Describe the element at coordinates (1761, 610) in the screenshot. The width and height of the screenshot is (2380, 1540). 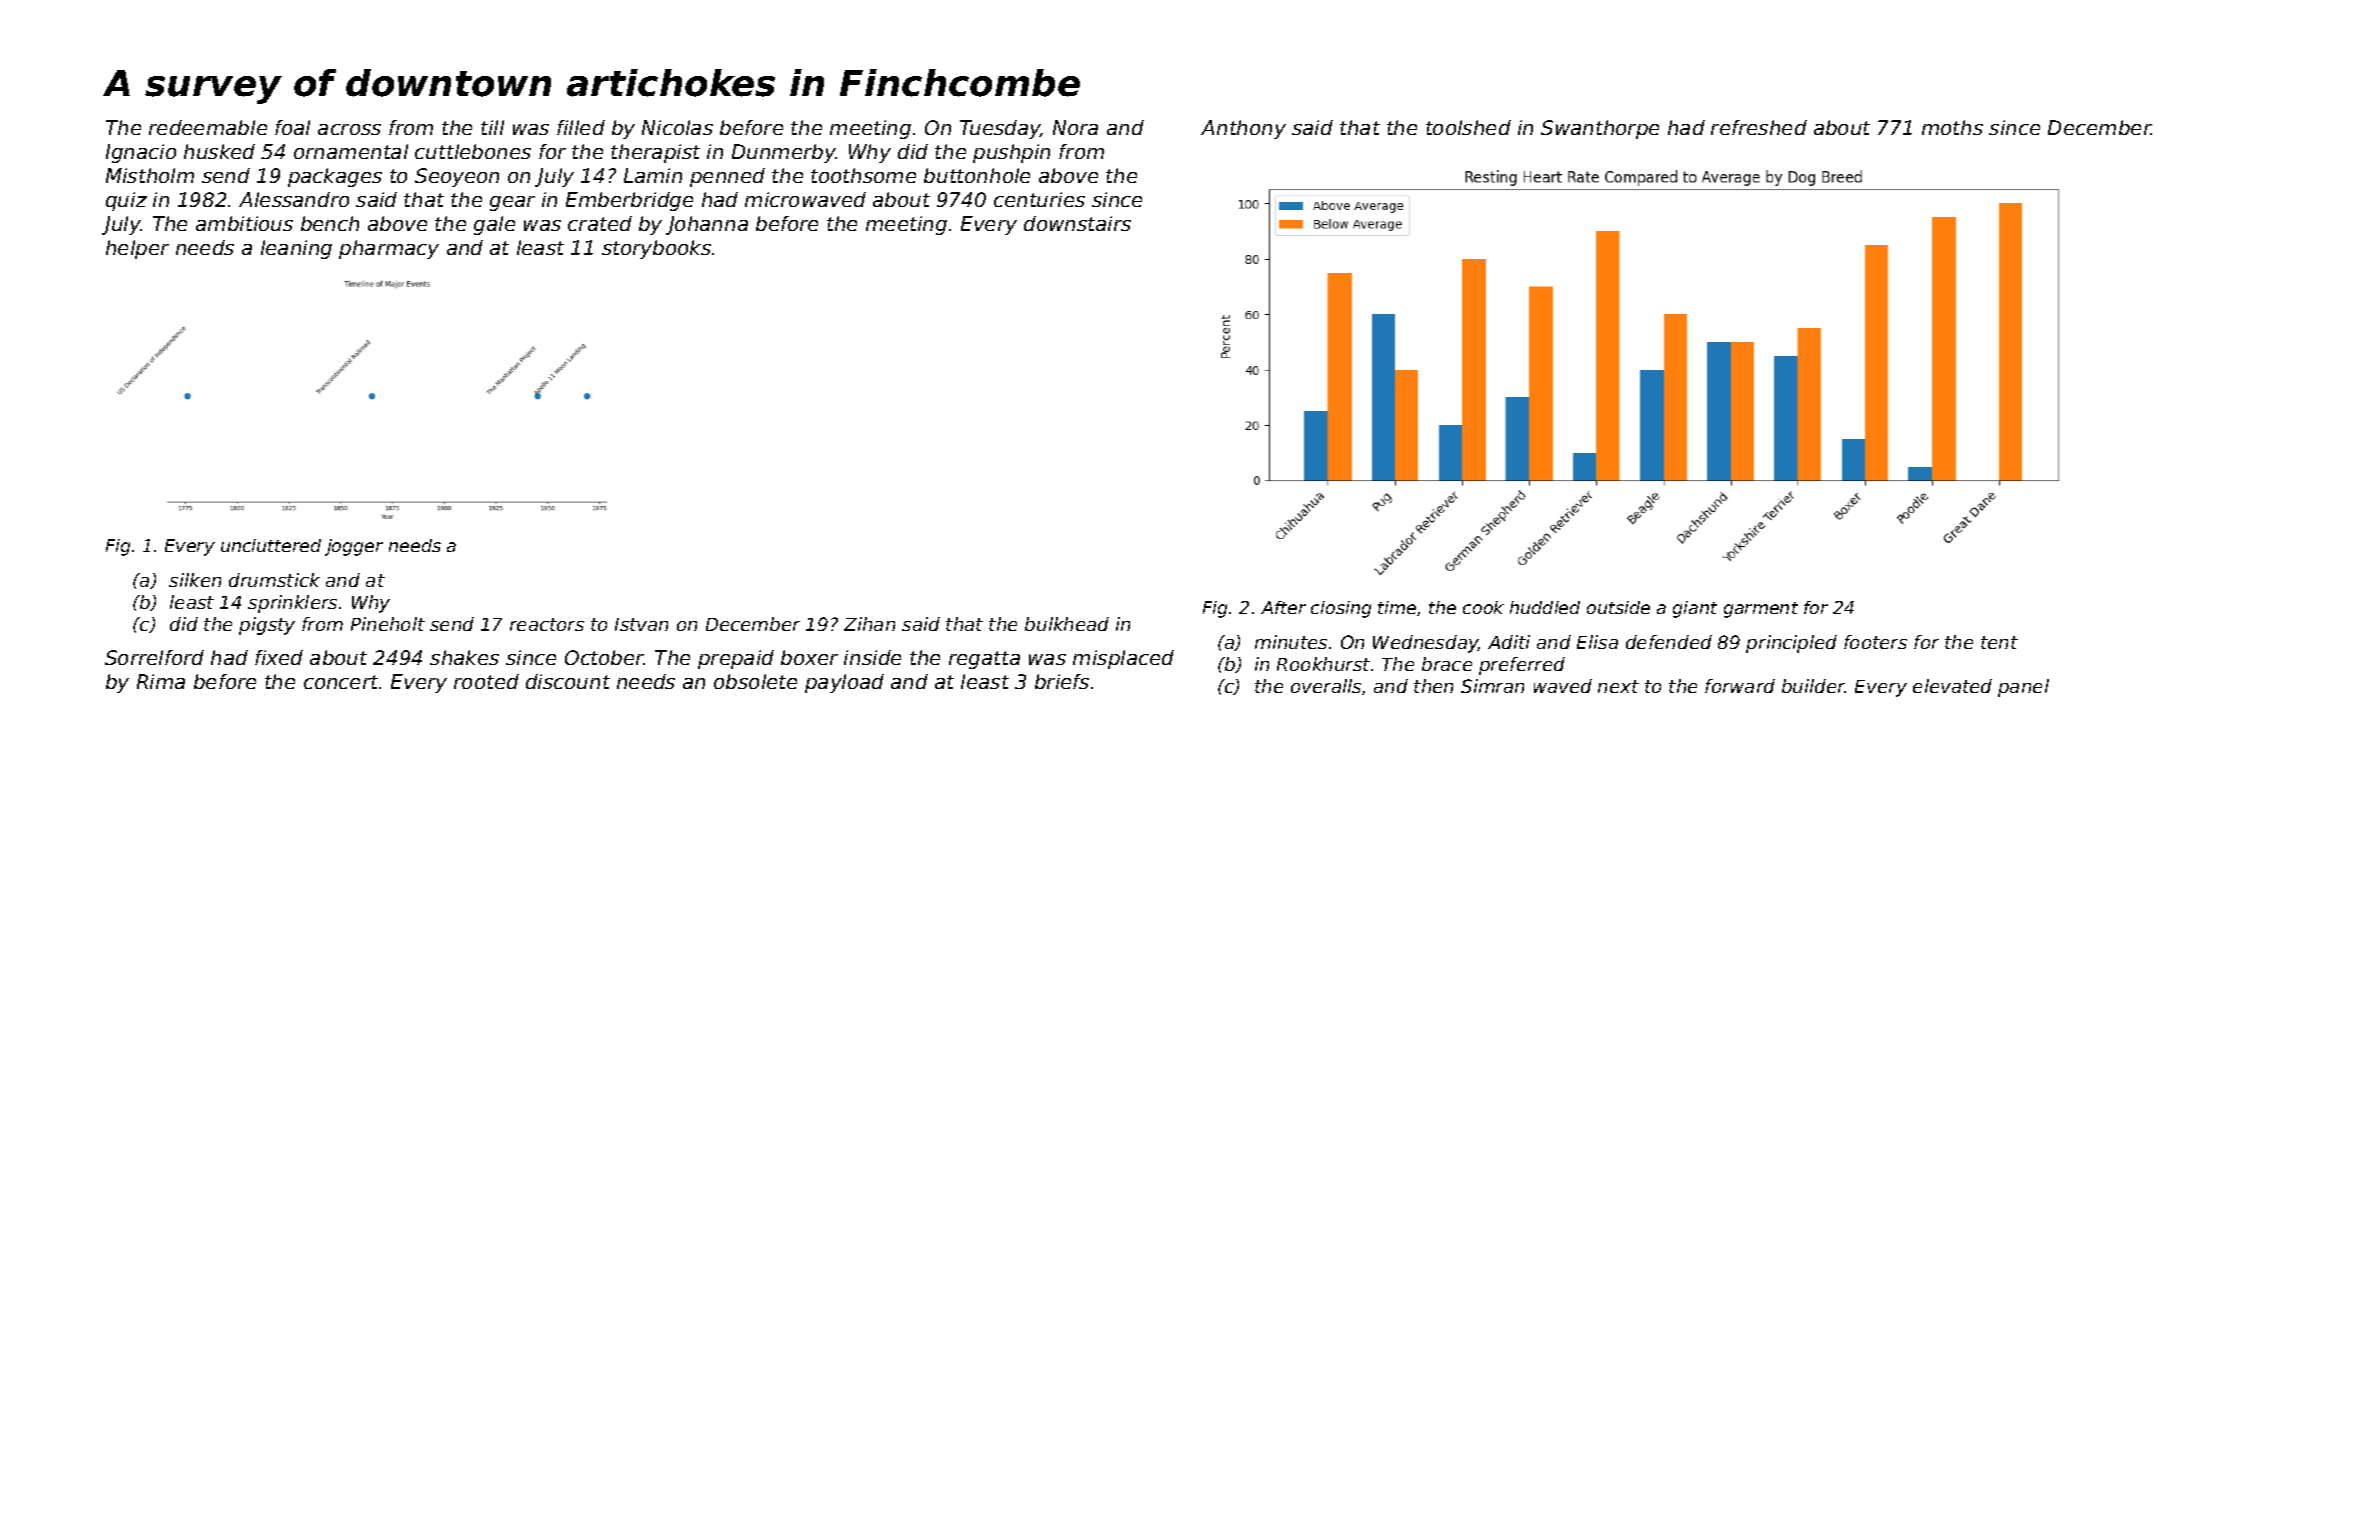
I see `garment` at that location.
